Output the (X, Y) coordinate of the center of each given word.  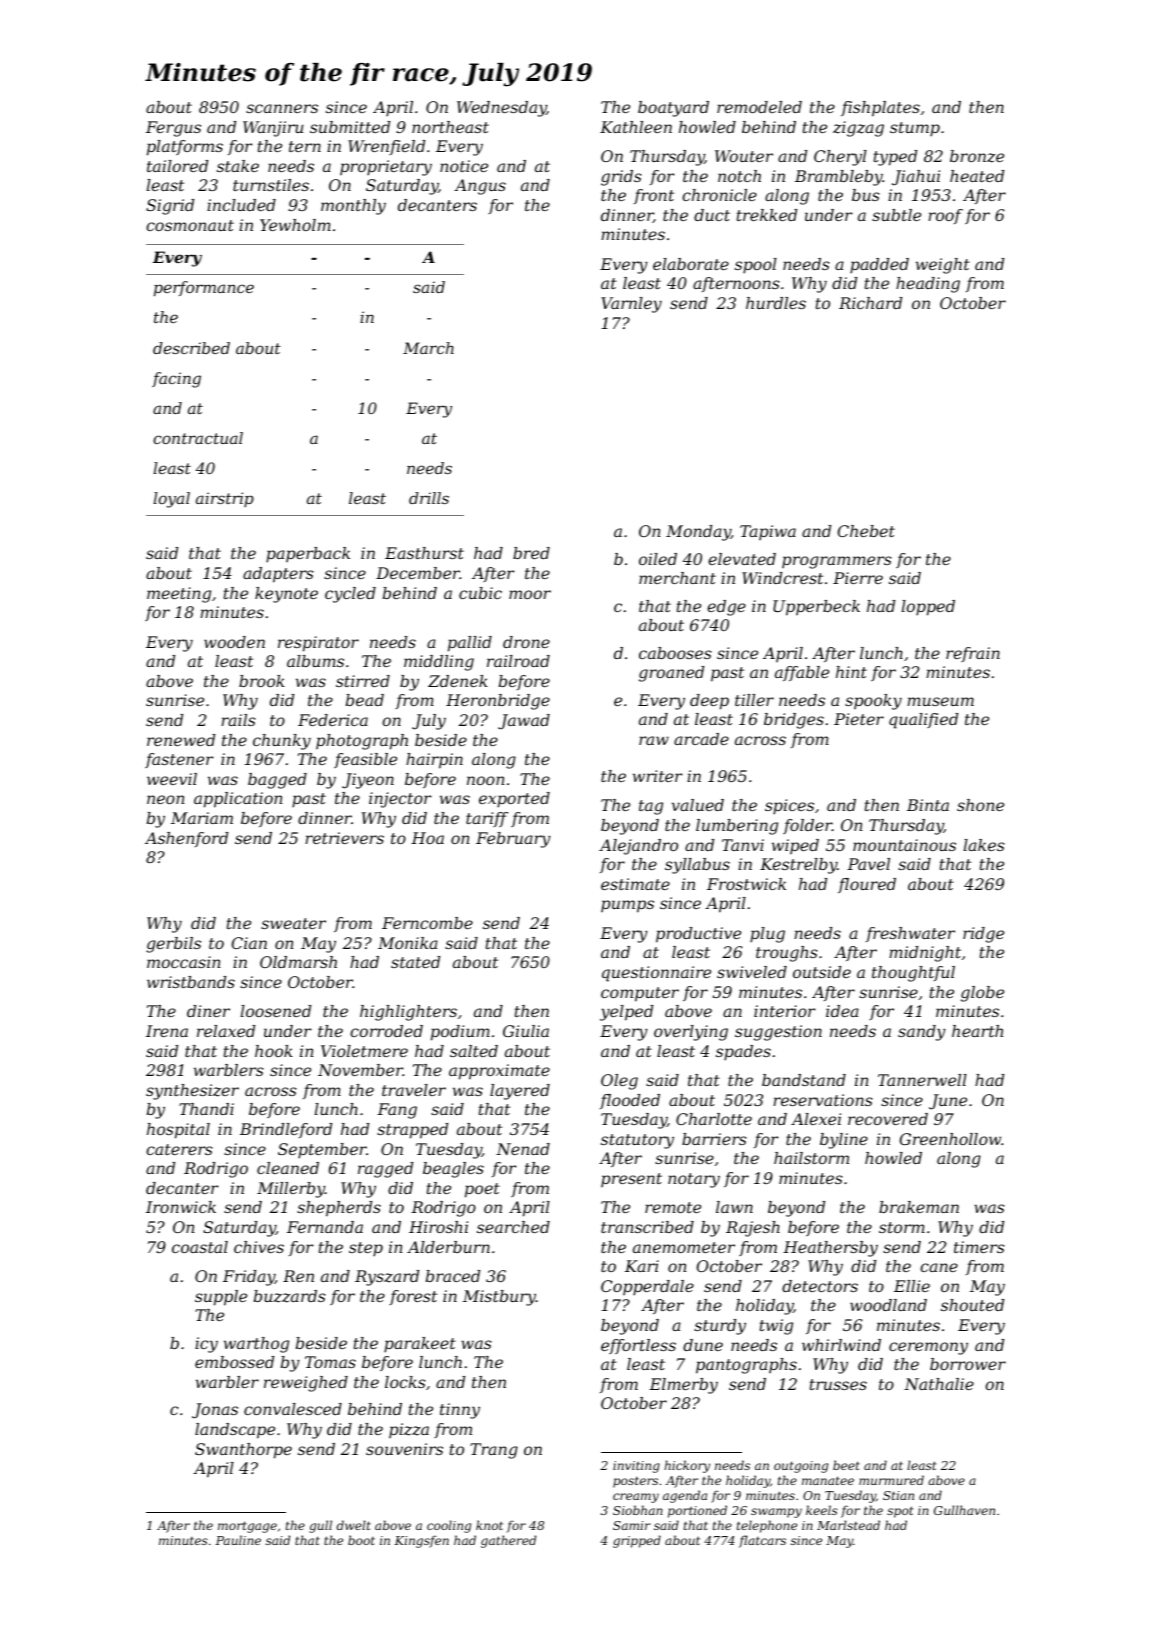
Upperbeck (816, 608)
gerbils (173, 945)
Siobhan (638, 1510)
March (428, 348)
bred (531, 553)
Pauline (238, 1540)
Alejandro (638, 847)
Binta (928, 805)
